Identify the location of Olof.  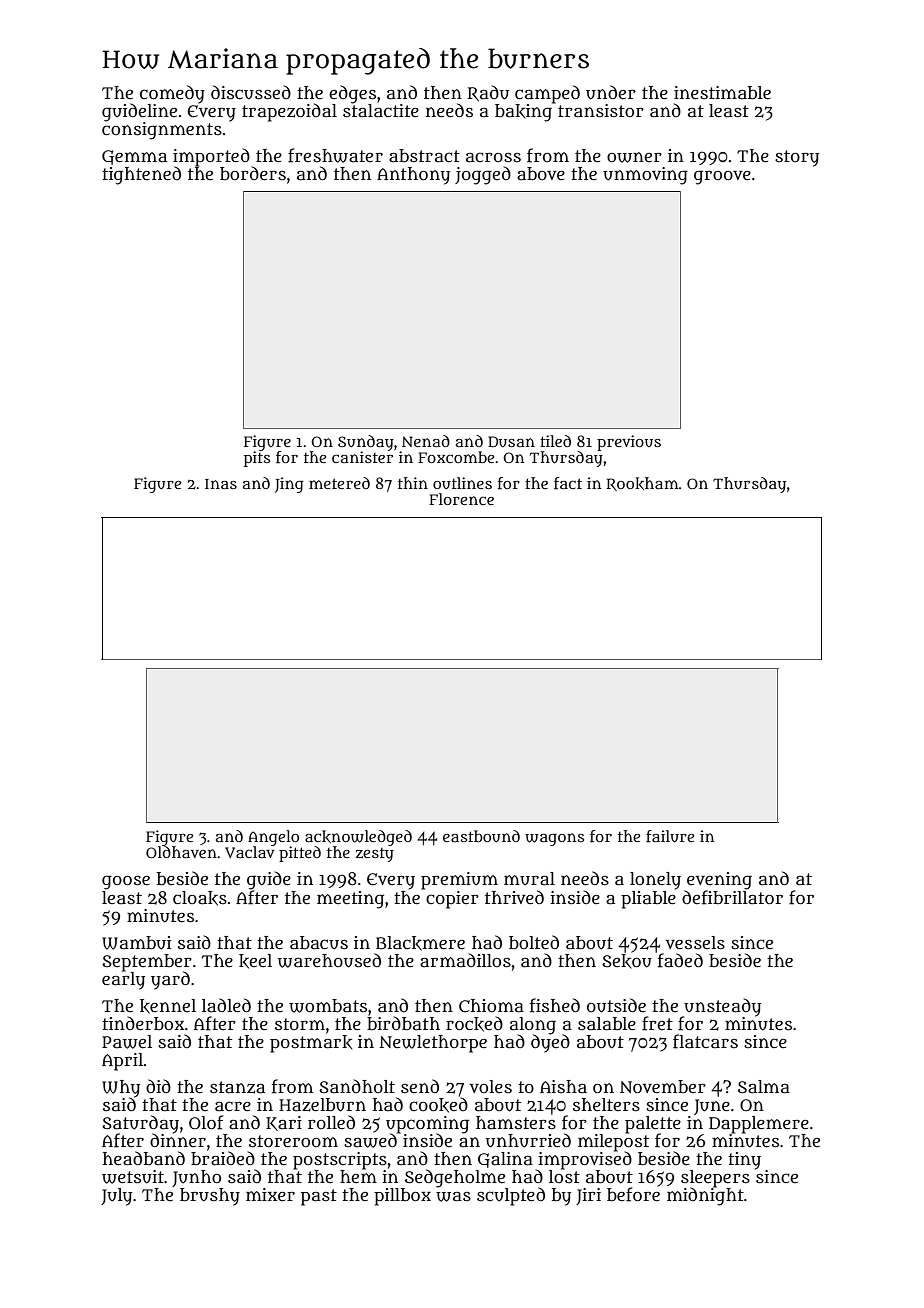
(206, 1122).
